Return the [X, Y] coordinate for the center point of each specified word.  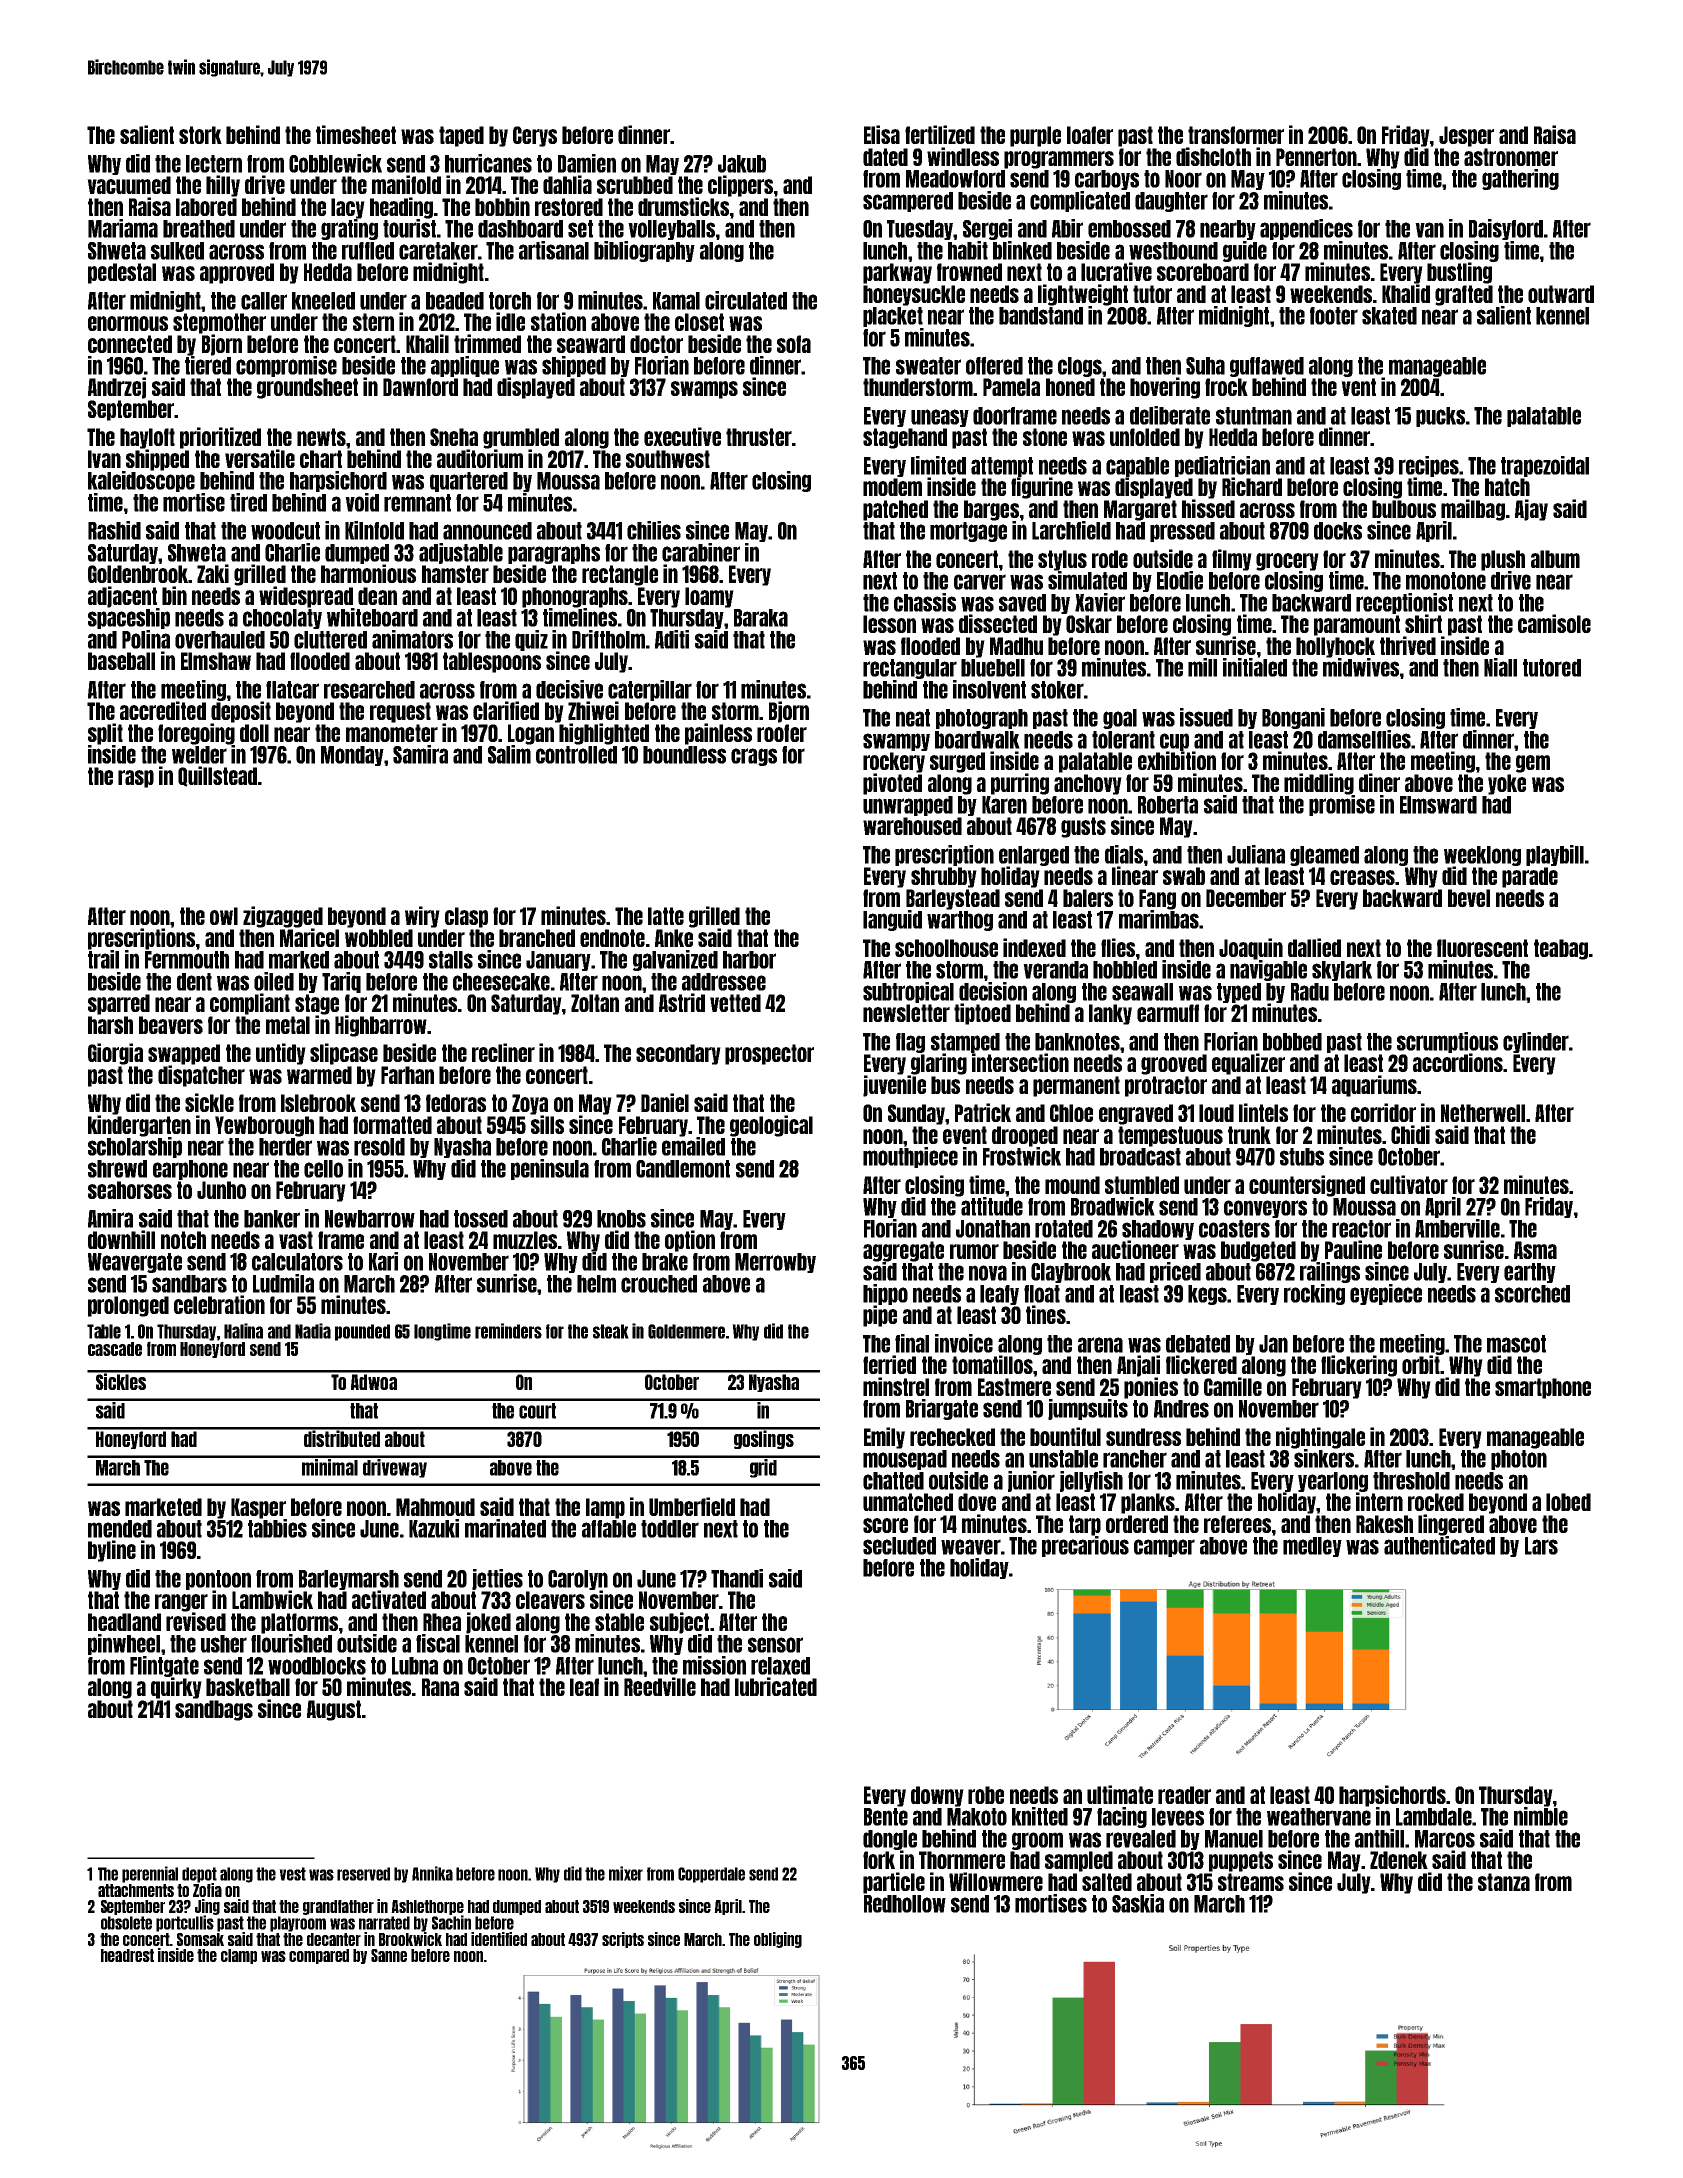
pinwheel [124, 1644]
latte [666, 916]
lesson [889, 624]
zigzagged [283, 917]
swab [1184, 876]
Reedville [660, 1686]
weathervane [1319, 1817]
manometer [392, 733]
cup [1174, 742]
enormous [128, 323]
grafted [1464, 295]
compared [319, 1956]
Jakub [742, 164]
